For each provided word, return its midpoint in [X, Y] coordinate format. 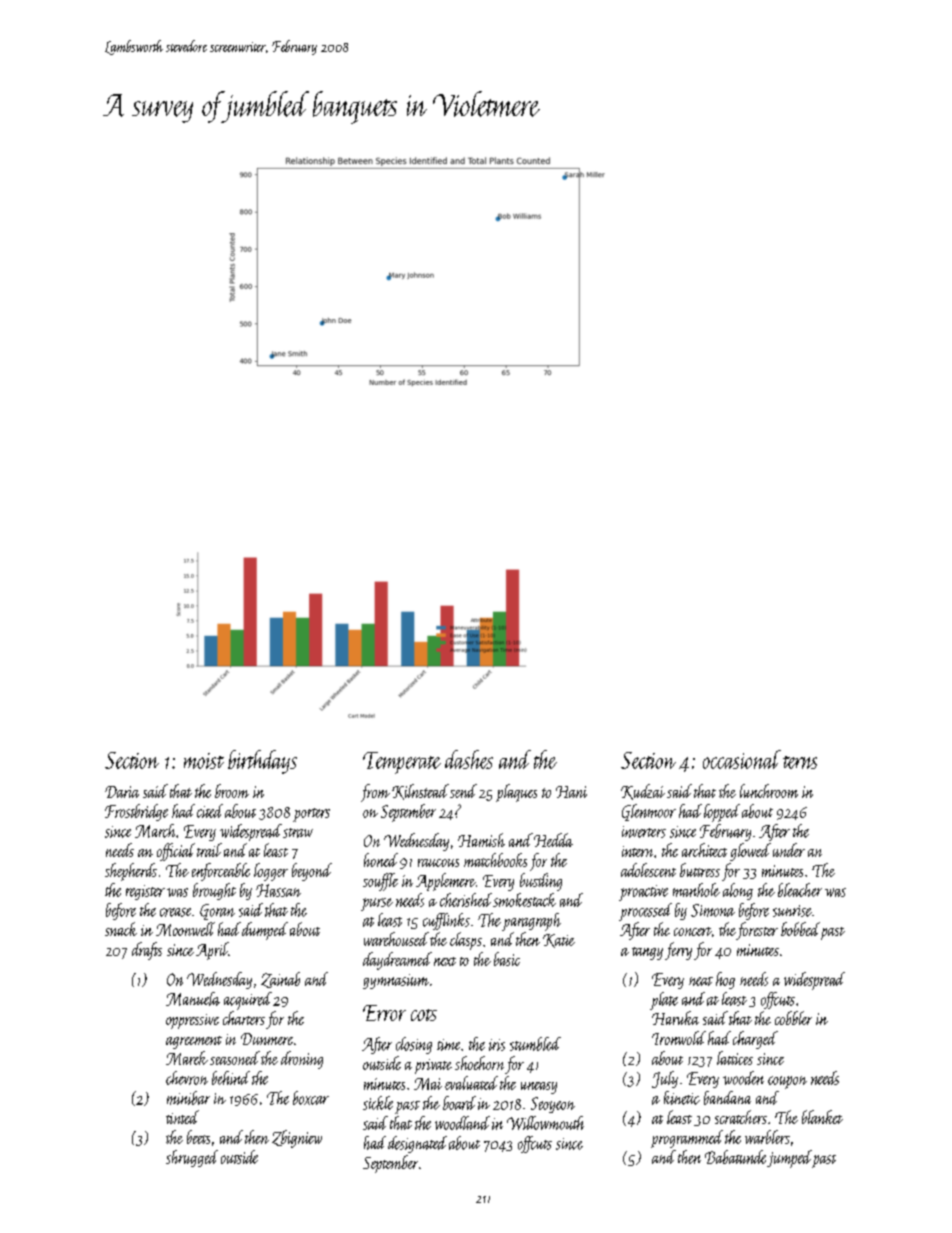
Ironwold [679, 1038]
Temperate [402, 763]
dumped [265, 931]
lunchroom [769, 791]
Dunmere [267, 1039]
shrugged [192, 1158]
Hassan [278, 890]
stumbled [535, 1044]
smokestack [524, 900]
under [789, 850]
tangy [647, 953]
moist [204, 761]
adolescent [648, 870]
